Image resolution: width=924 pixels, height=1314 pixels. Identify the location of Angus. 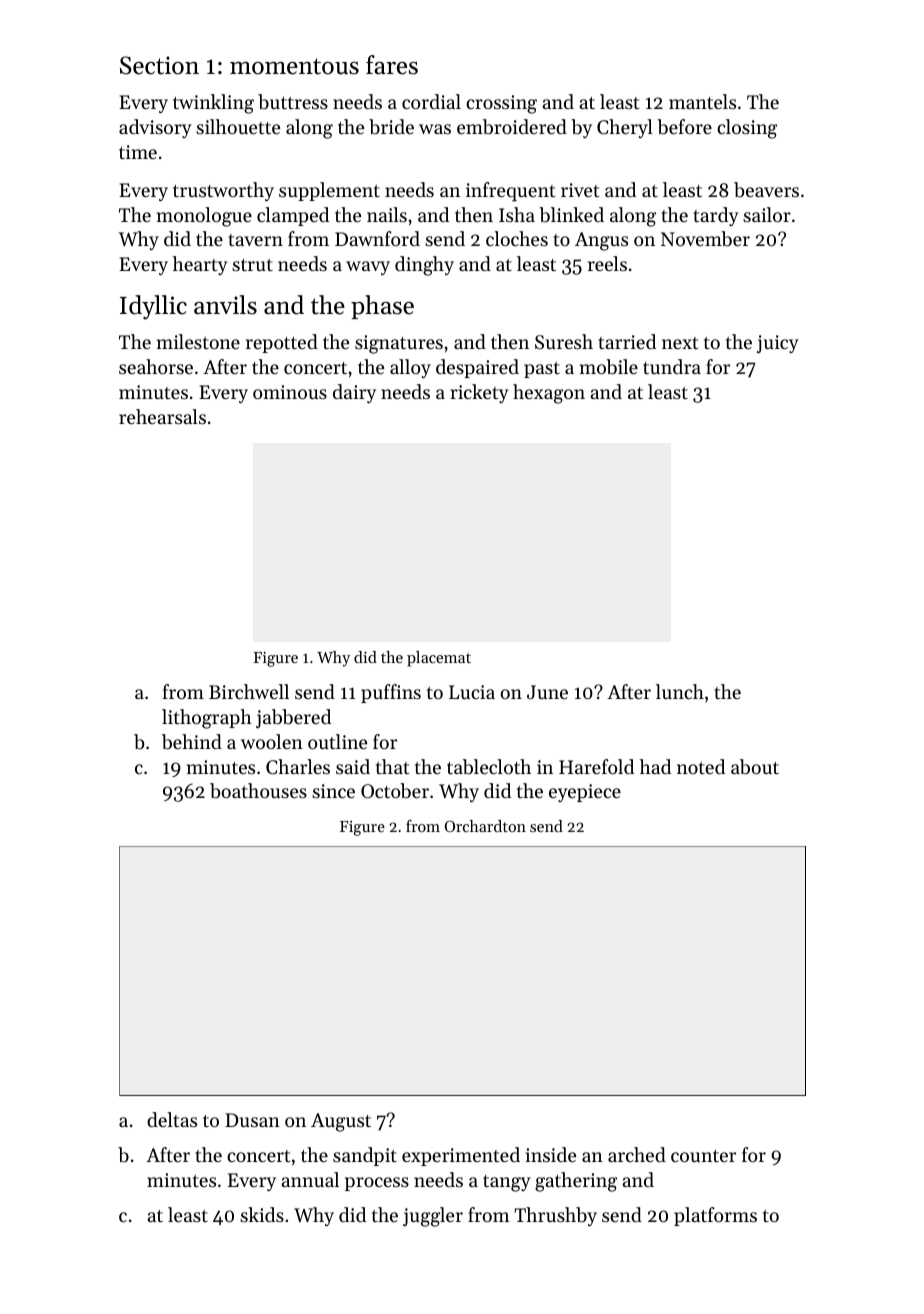
(601, 241).
